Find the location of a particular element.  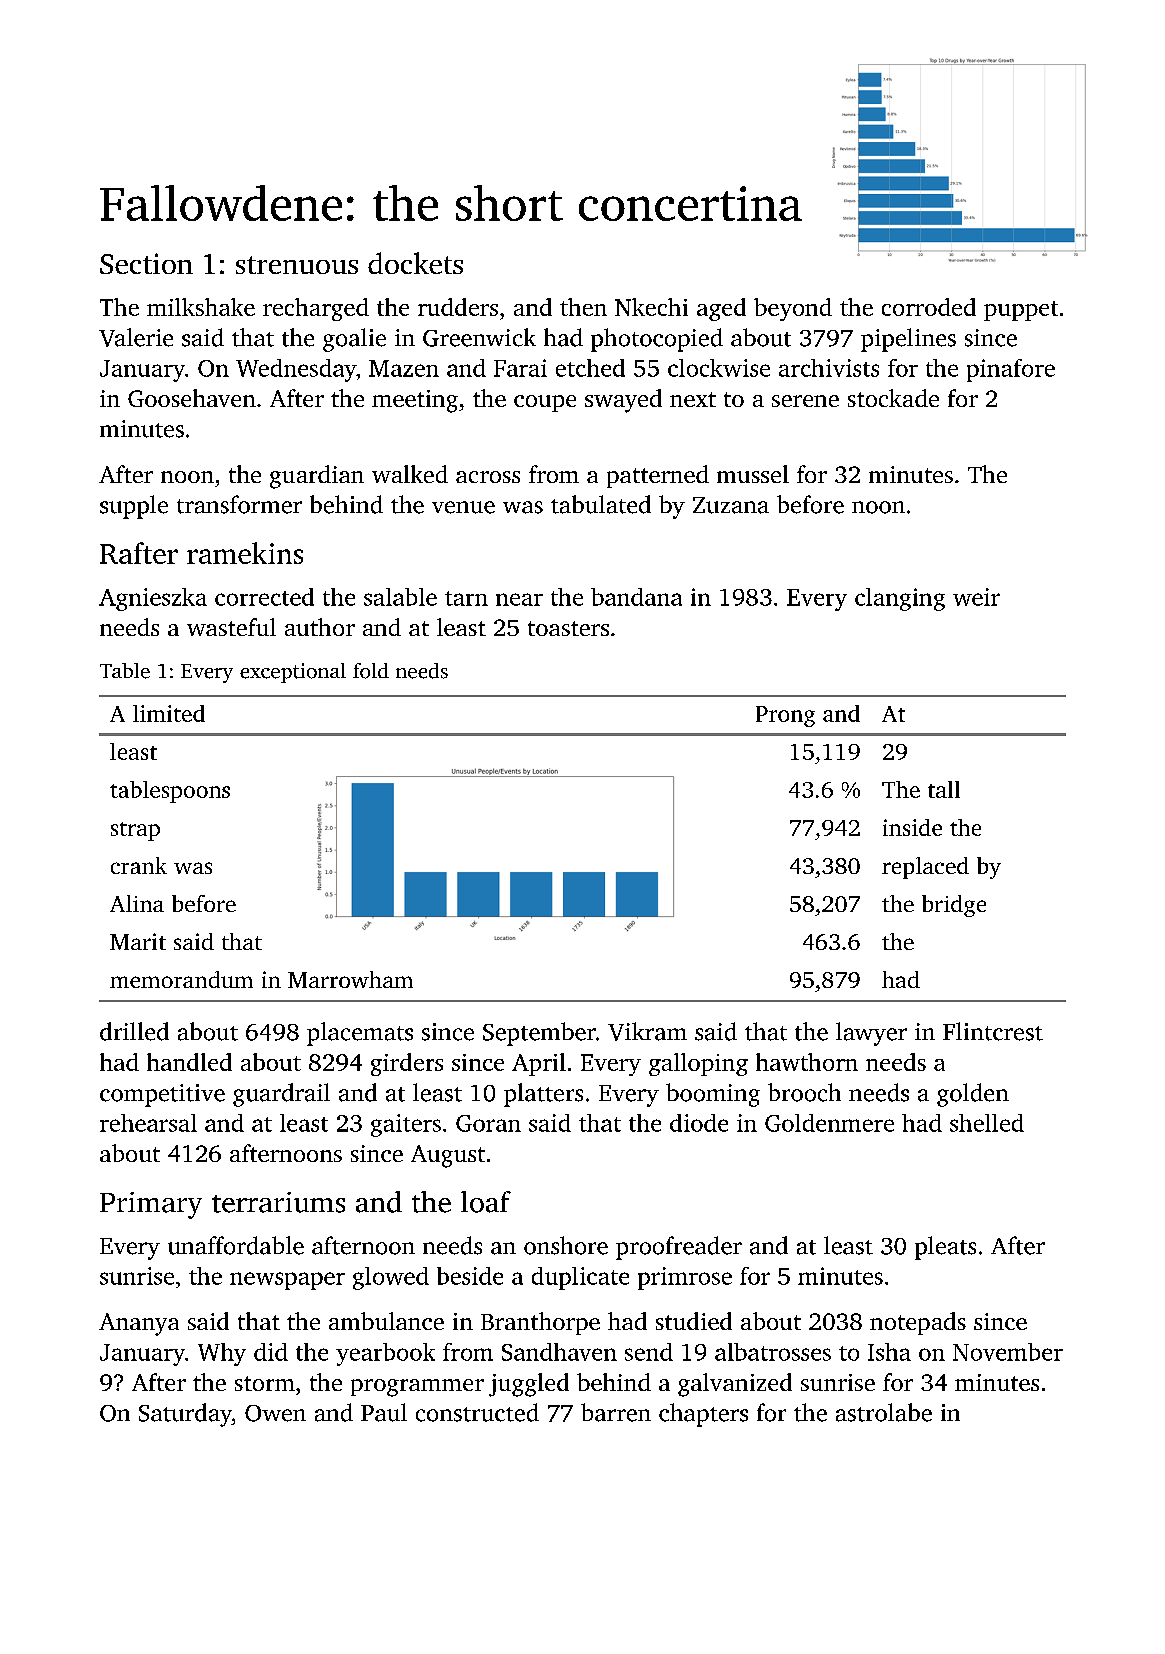

near is located at coordinates (519, 599).
